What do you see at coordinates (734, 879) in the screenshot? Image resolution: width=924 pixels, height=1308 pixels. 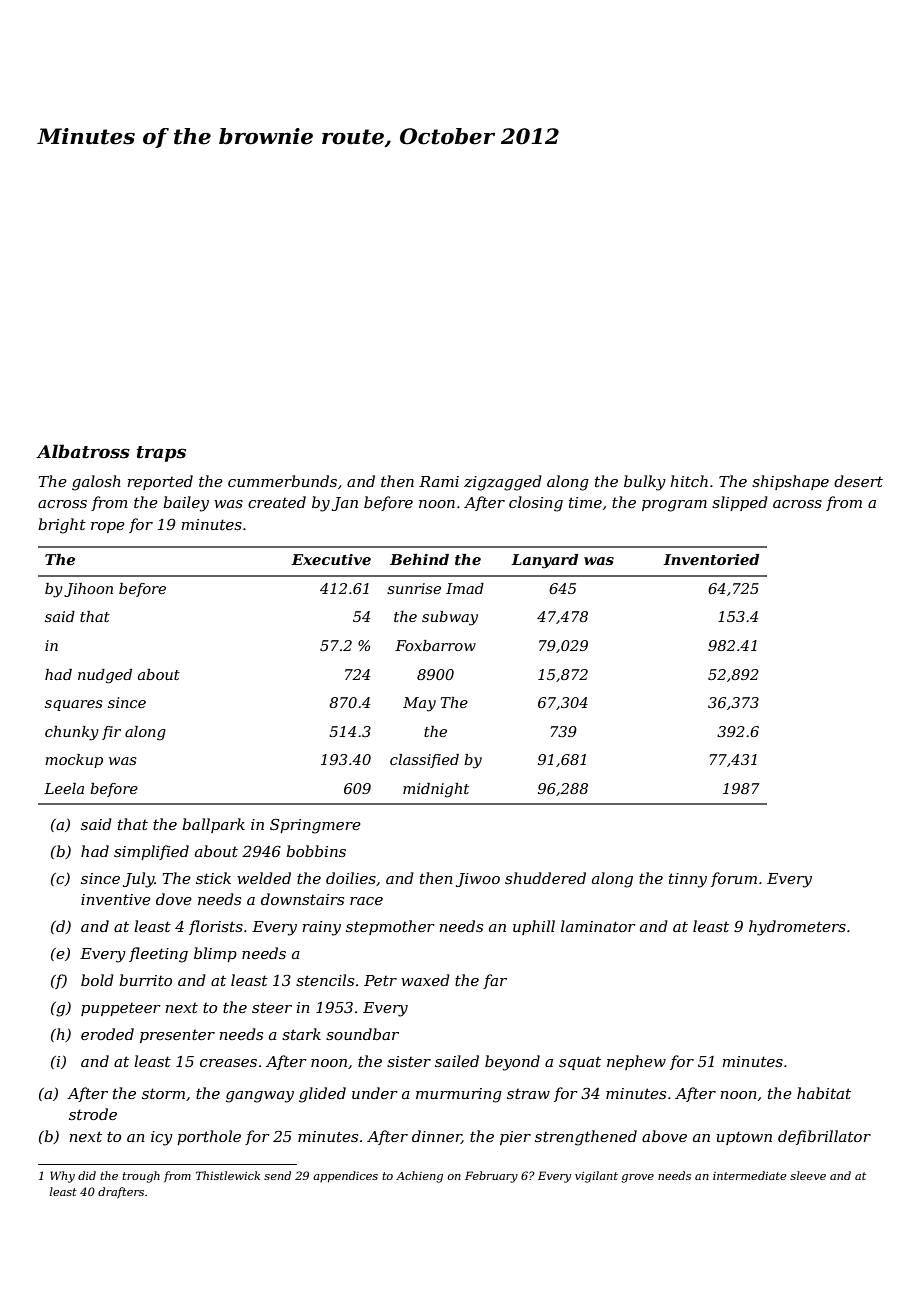 I see `forum` at bounding box center [734, 879].
